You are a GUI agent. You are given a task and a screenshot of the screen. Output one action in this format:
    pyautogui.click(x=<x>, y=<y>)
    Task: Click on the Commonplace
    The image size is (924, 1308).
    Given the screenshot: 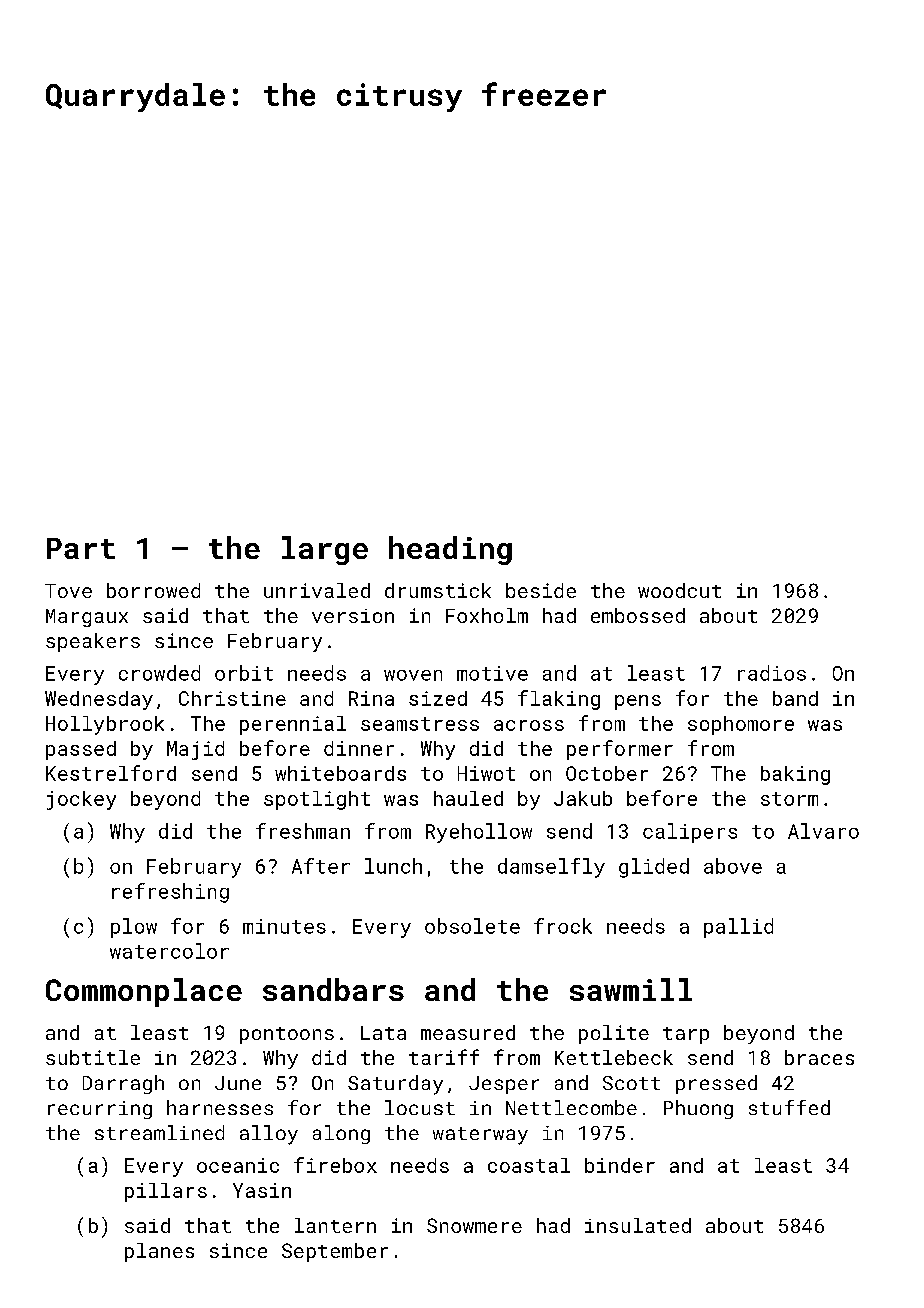 What is the action you would take?
    pyautogui.click(x=144, y=992)
